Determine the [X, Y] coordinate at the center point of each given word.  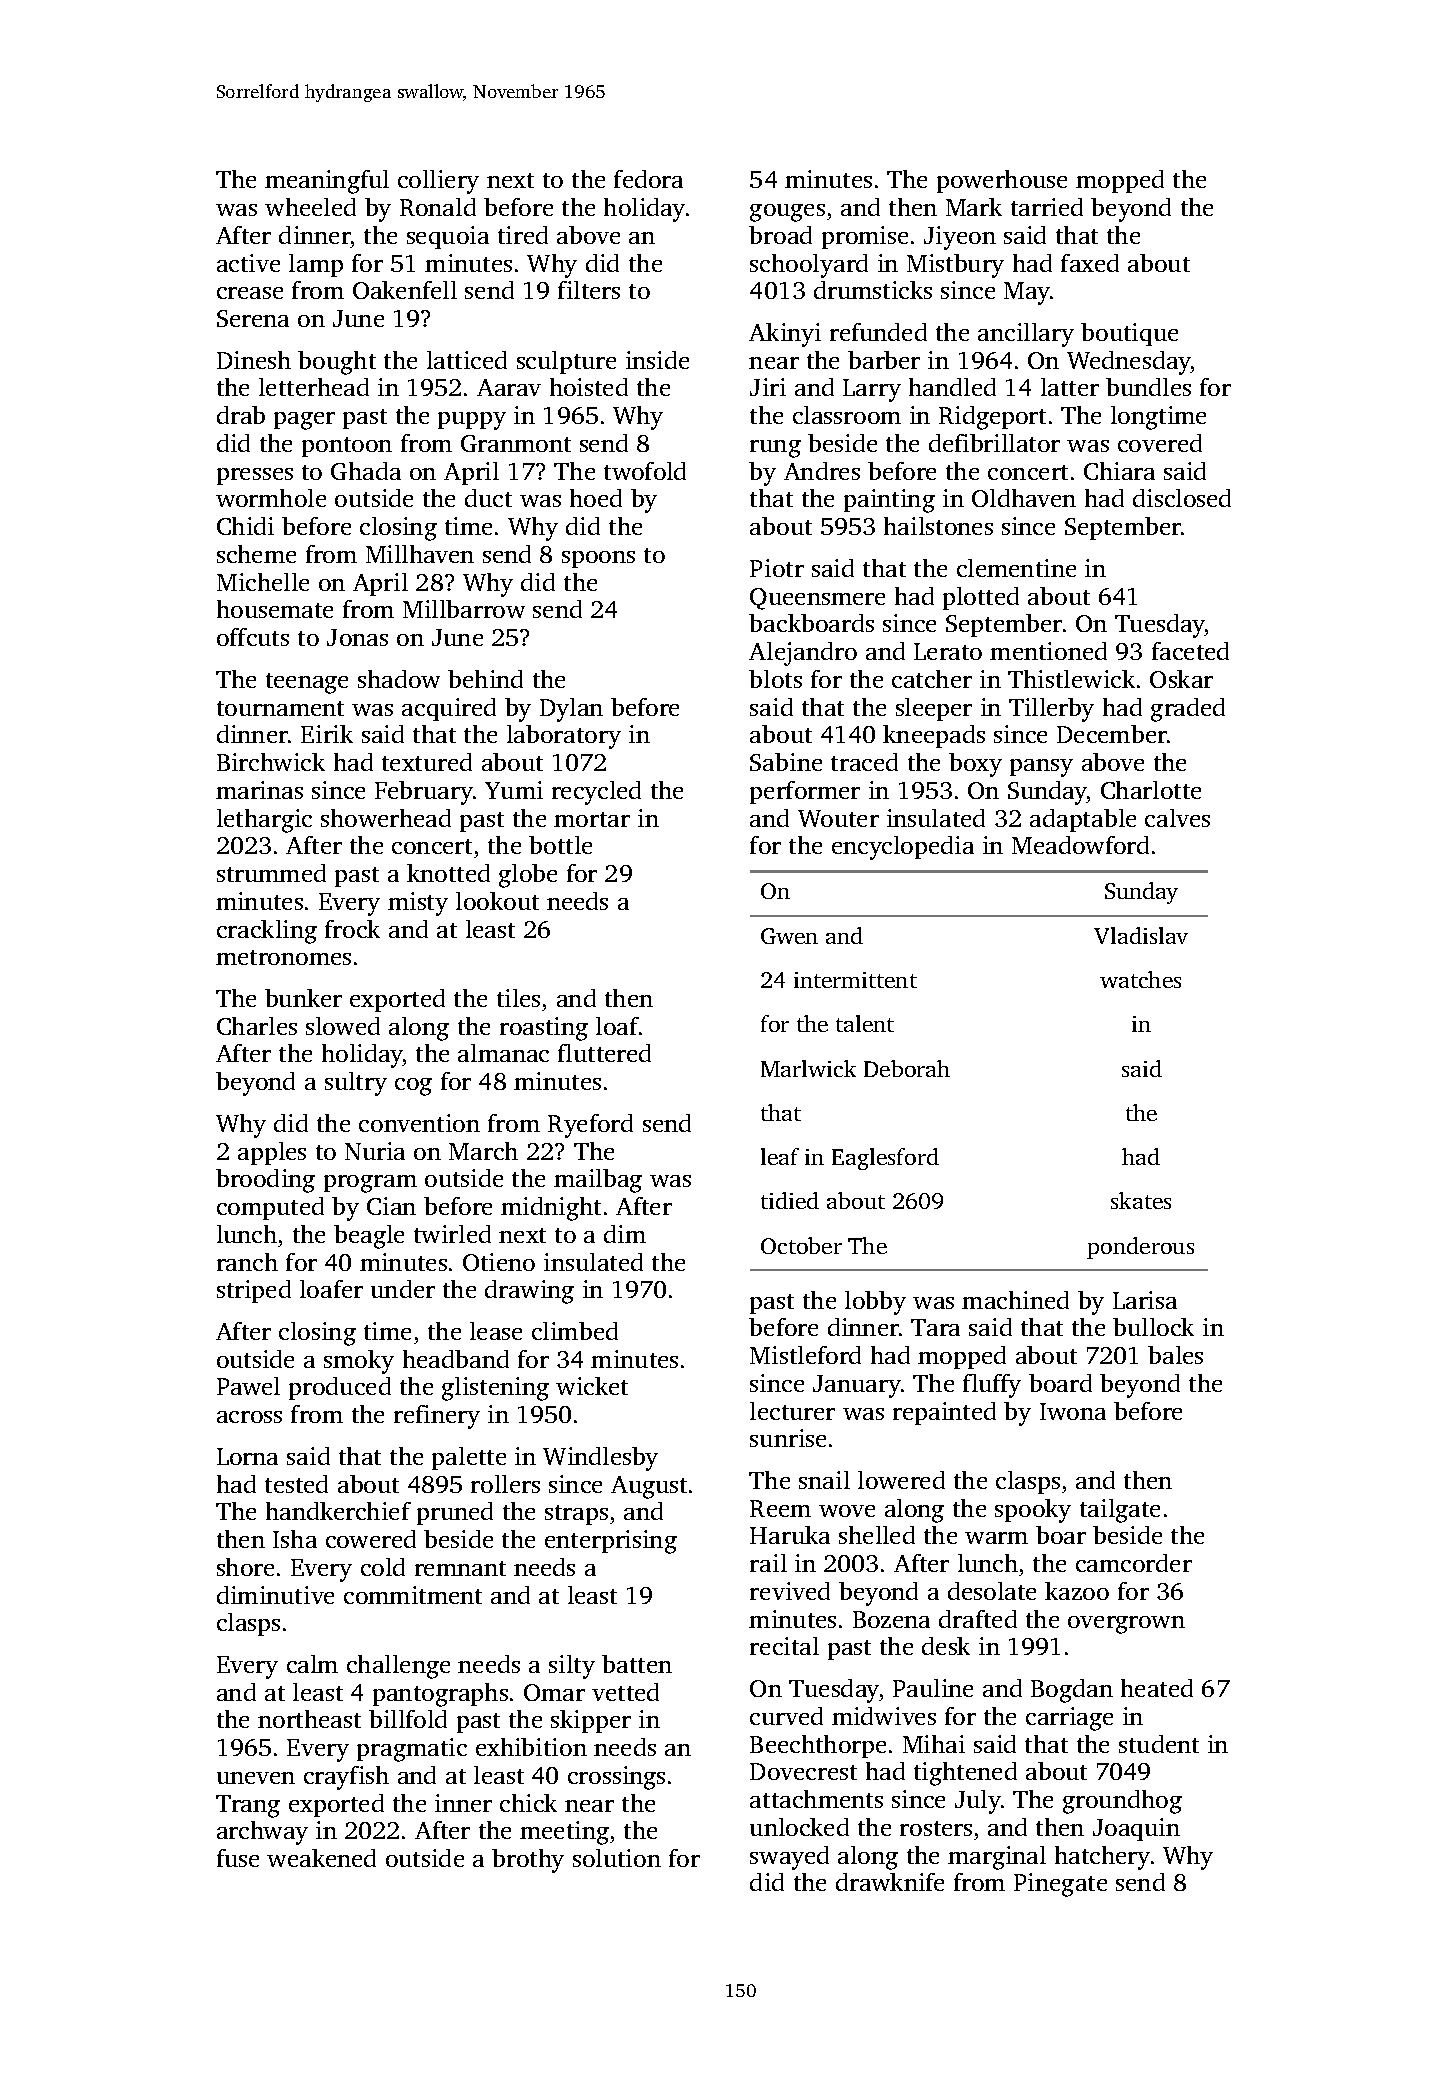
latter [1070, 387]
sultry [356, 1084]
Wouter [838, 818]
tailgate [1120, 1511]
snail [824, 1480]
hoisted [589, 387]
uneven [256, 1778]
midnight [551, 1209]
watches [1140, 979]
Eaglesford [885, 1159]
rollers [505, 1484]
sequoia [448, 237]
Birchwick [271, 762]
